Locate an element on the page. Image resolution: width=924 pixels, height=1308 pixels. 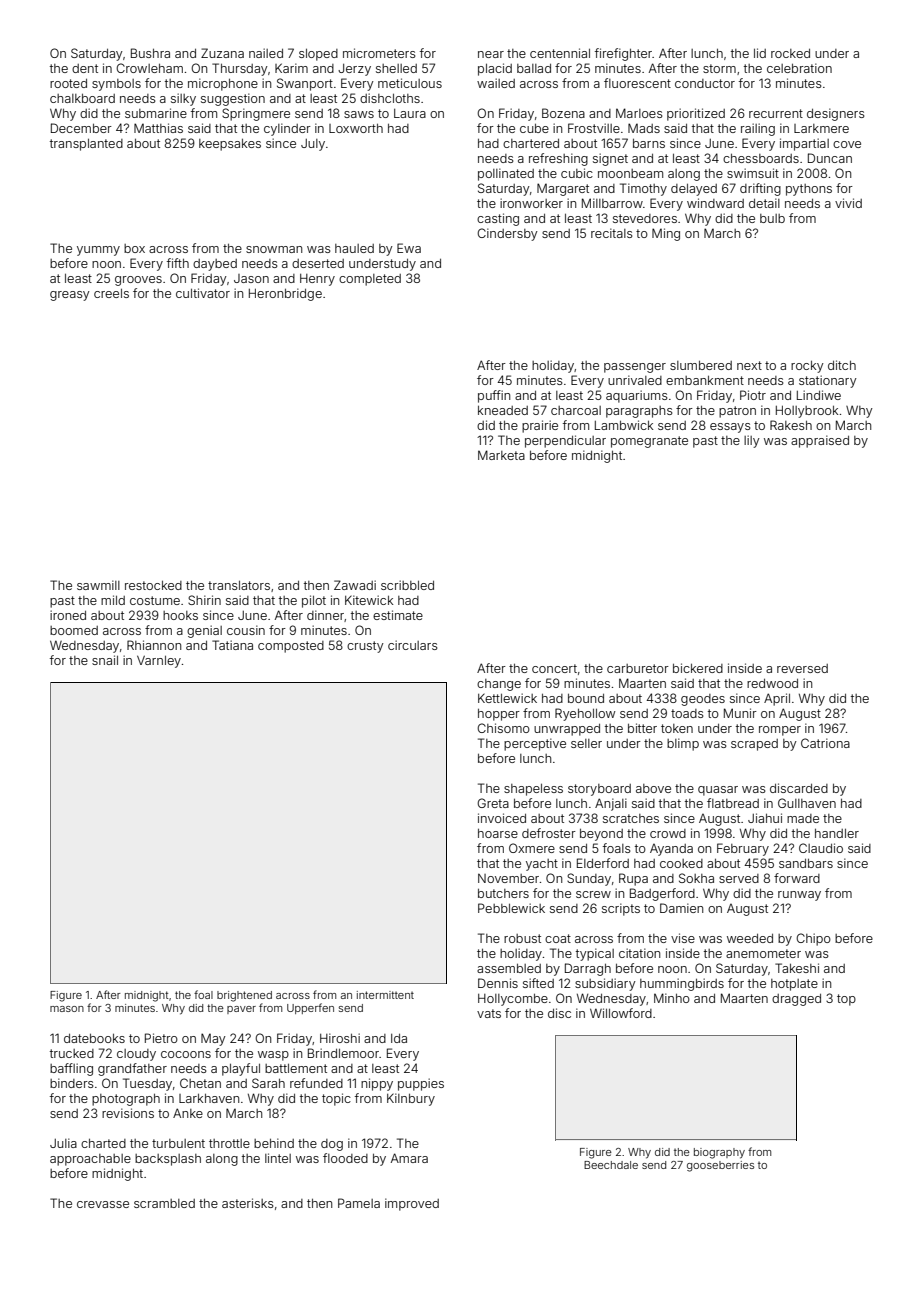
pomegranate is located at coordinates (649, 442).
